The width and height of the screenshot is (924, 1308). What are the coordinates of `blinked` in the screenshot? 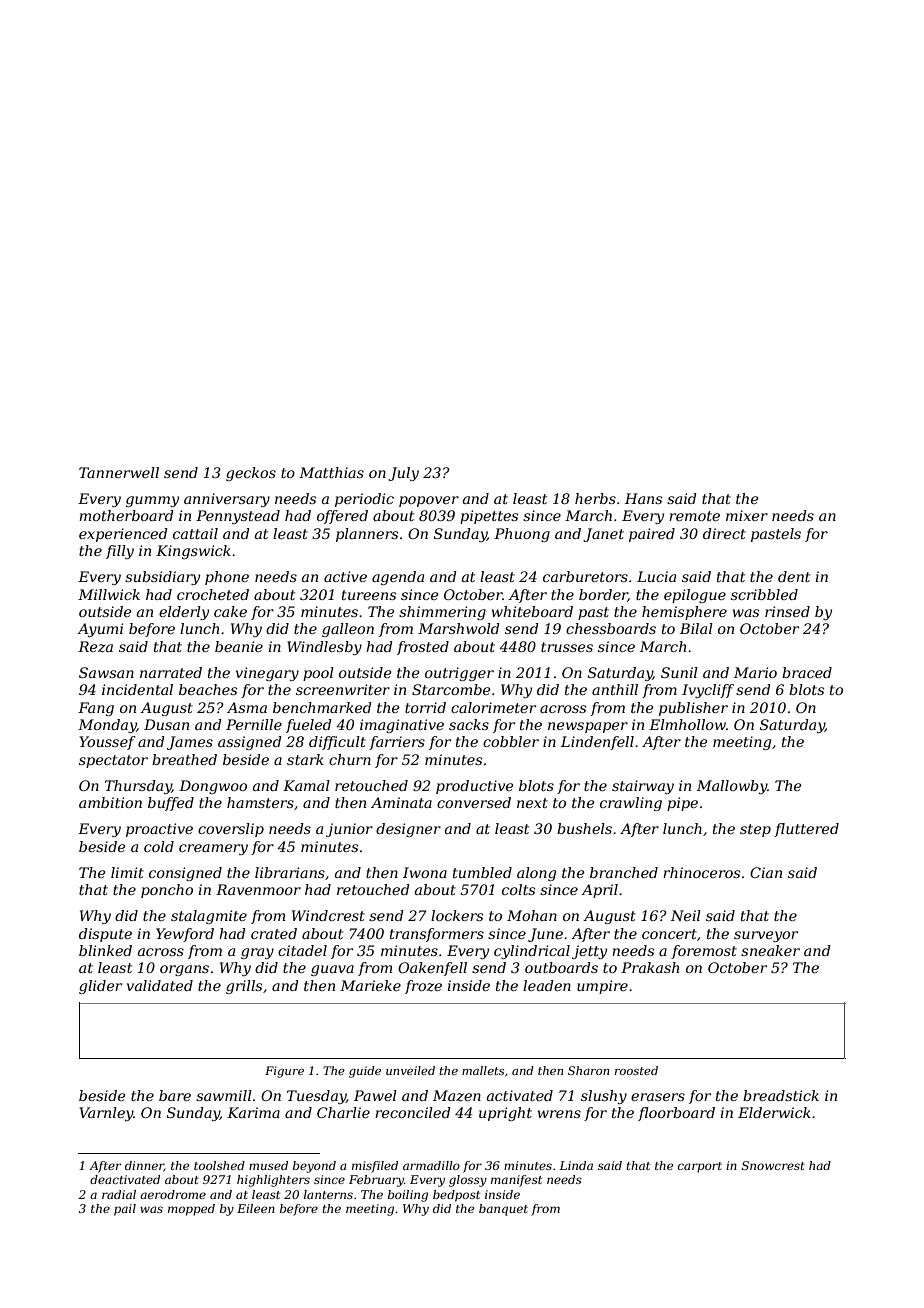 It's located at (105, 950).
